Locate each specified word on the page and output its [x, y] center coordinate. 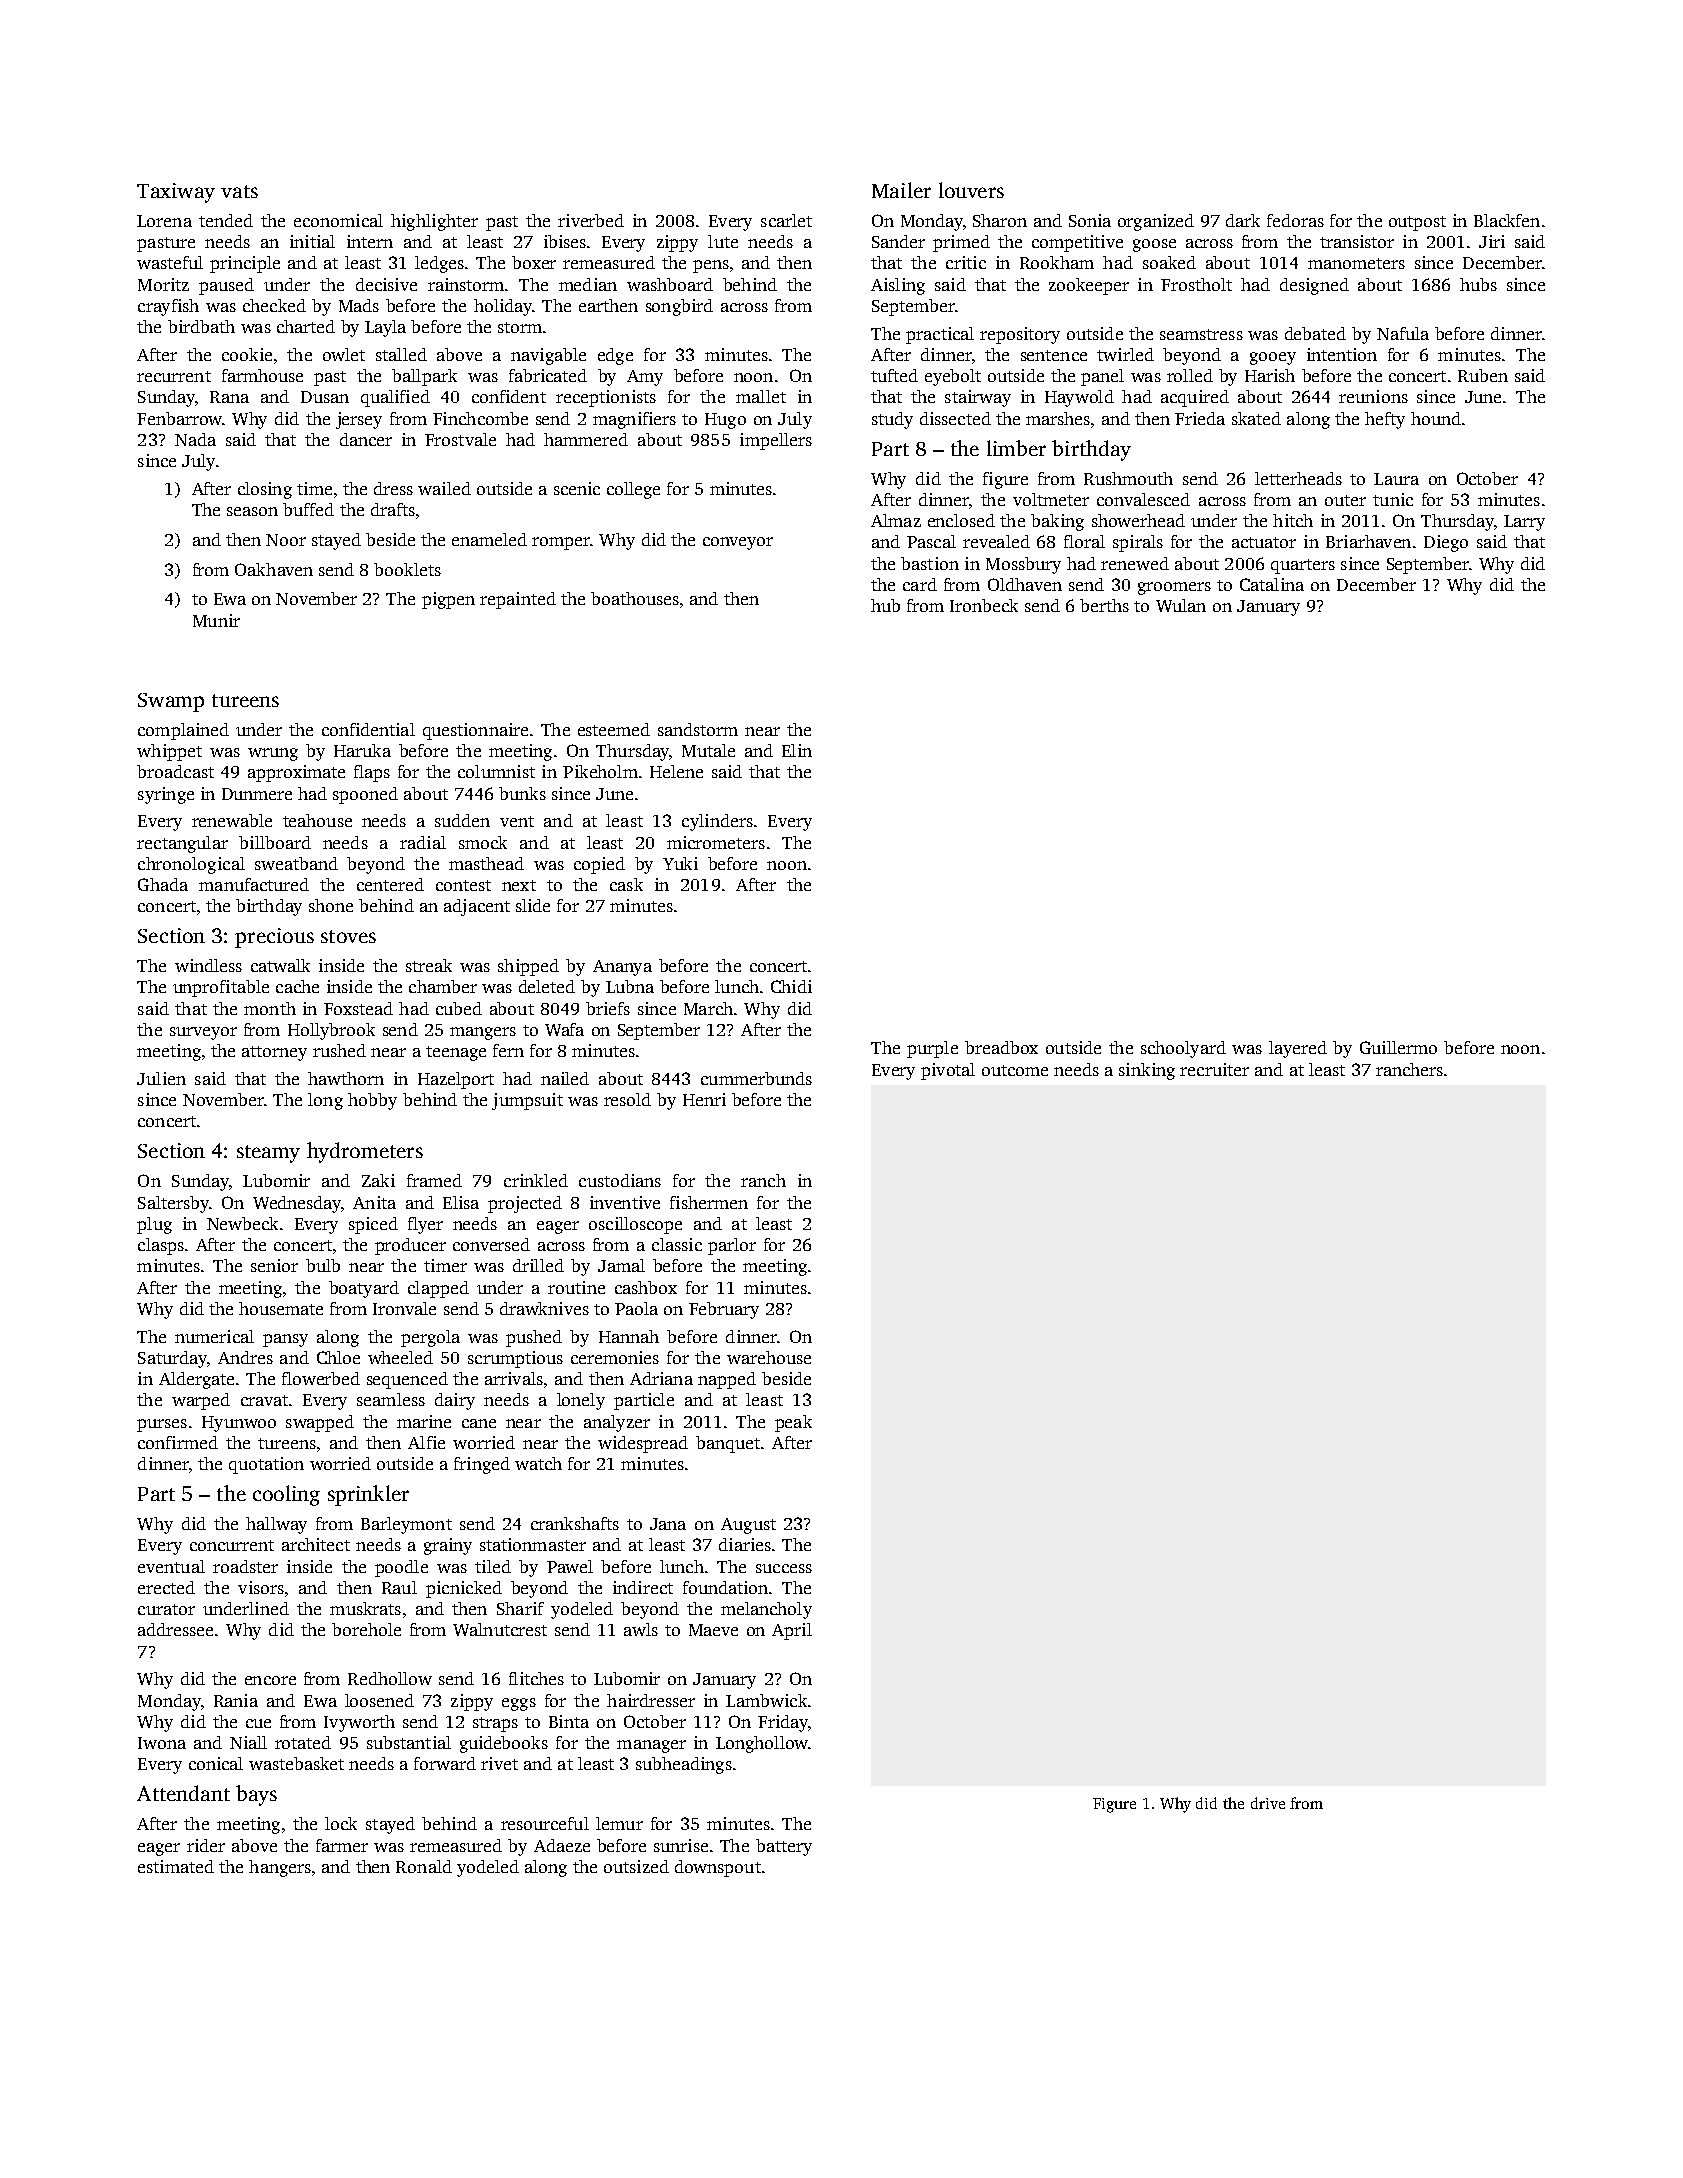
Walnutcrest [500, 1629]
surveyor [203, 1033]
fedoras [1295, 220]
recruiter [1214, 1069]
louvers [971, 190]
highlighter [434, 222]
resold [627, 1099]
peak [793, 1423]
